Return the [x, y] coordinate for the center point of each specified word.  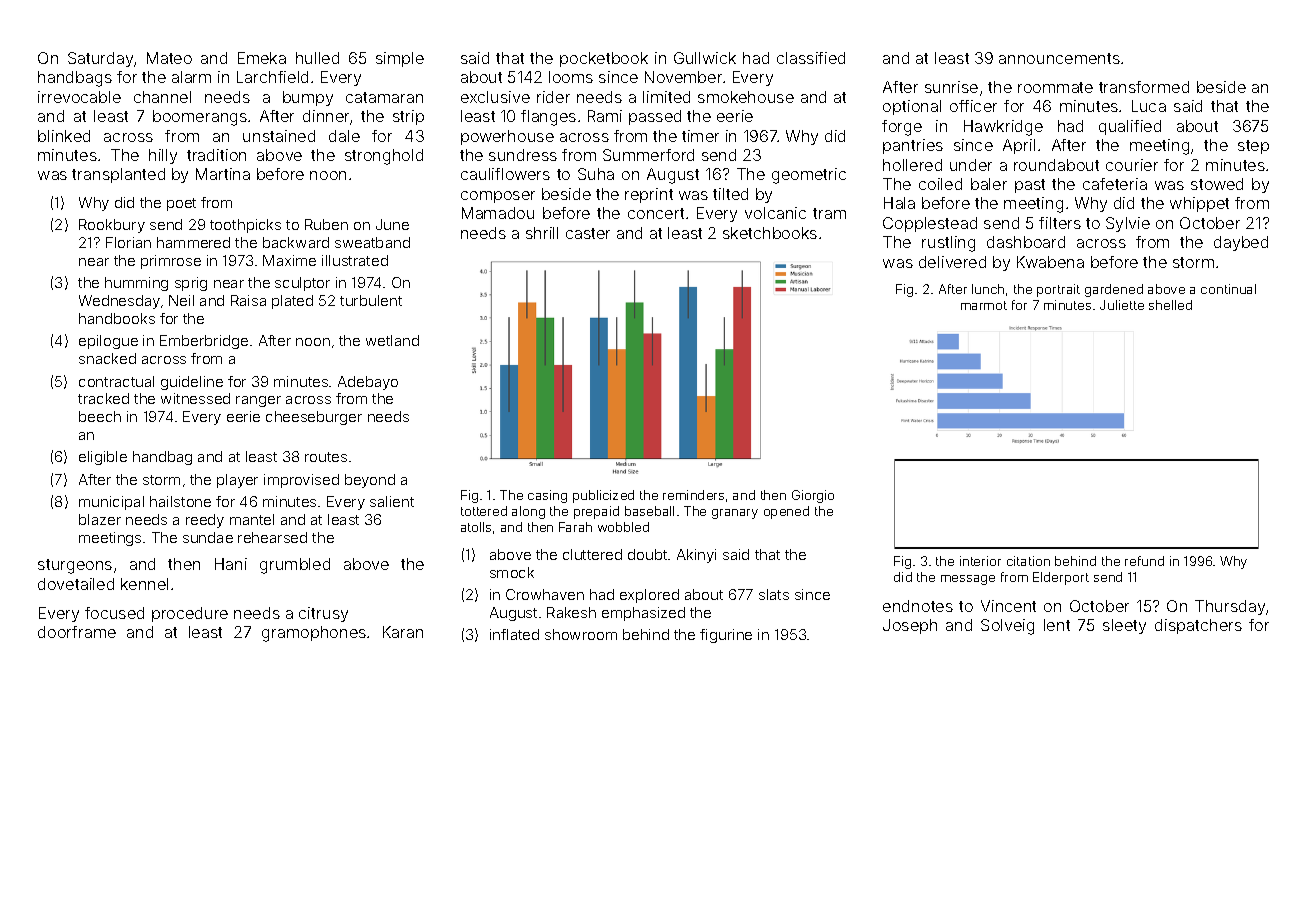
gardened [1114, 290]
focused [114, 613]
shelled [1170, 305]
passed [655, 117]
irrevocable [79, 97]
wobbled [623, 527]
